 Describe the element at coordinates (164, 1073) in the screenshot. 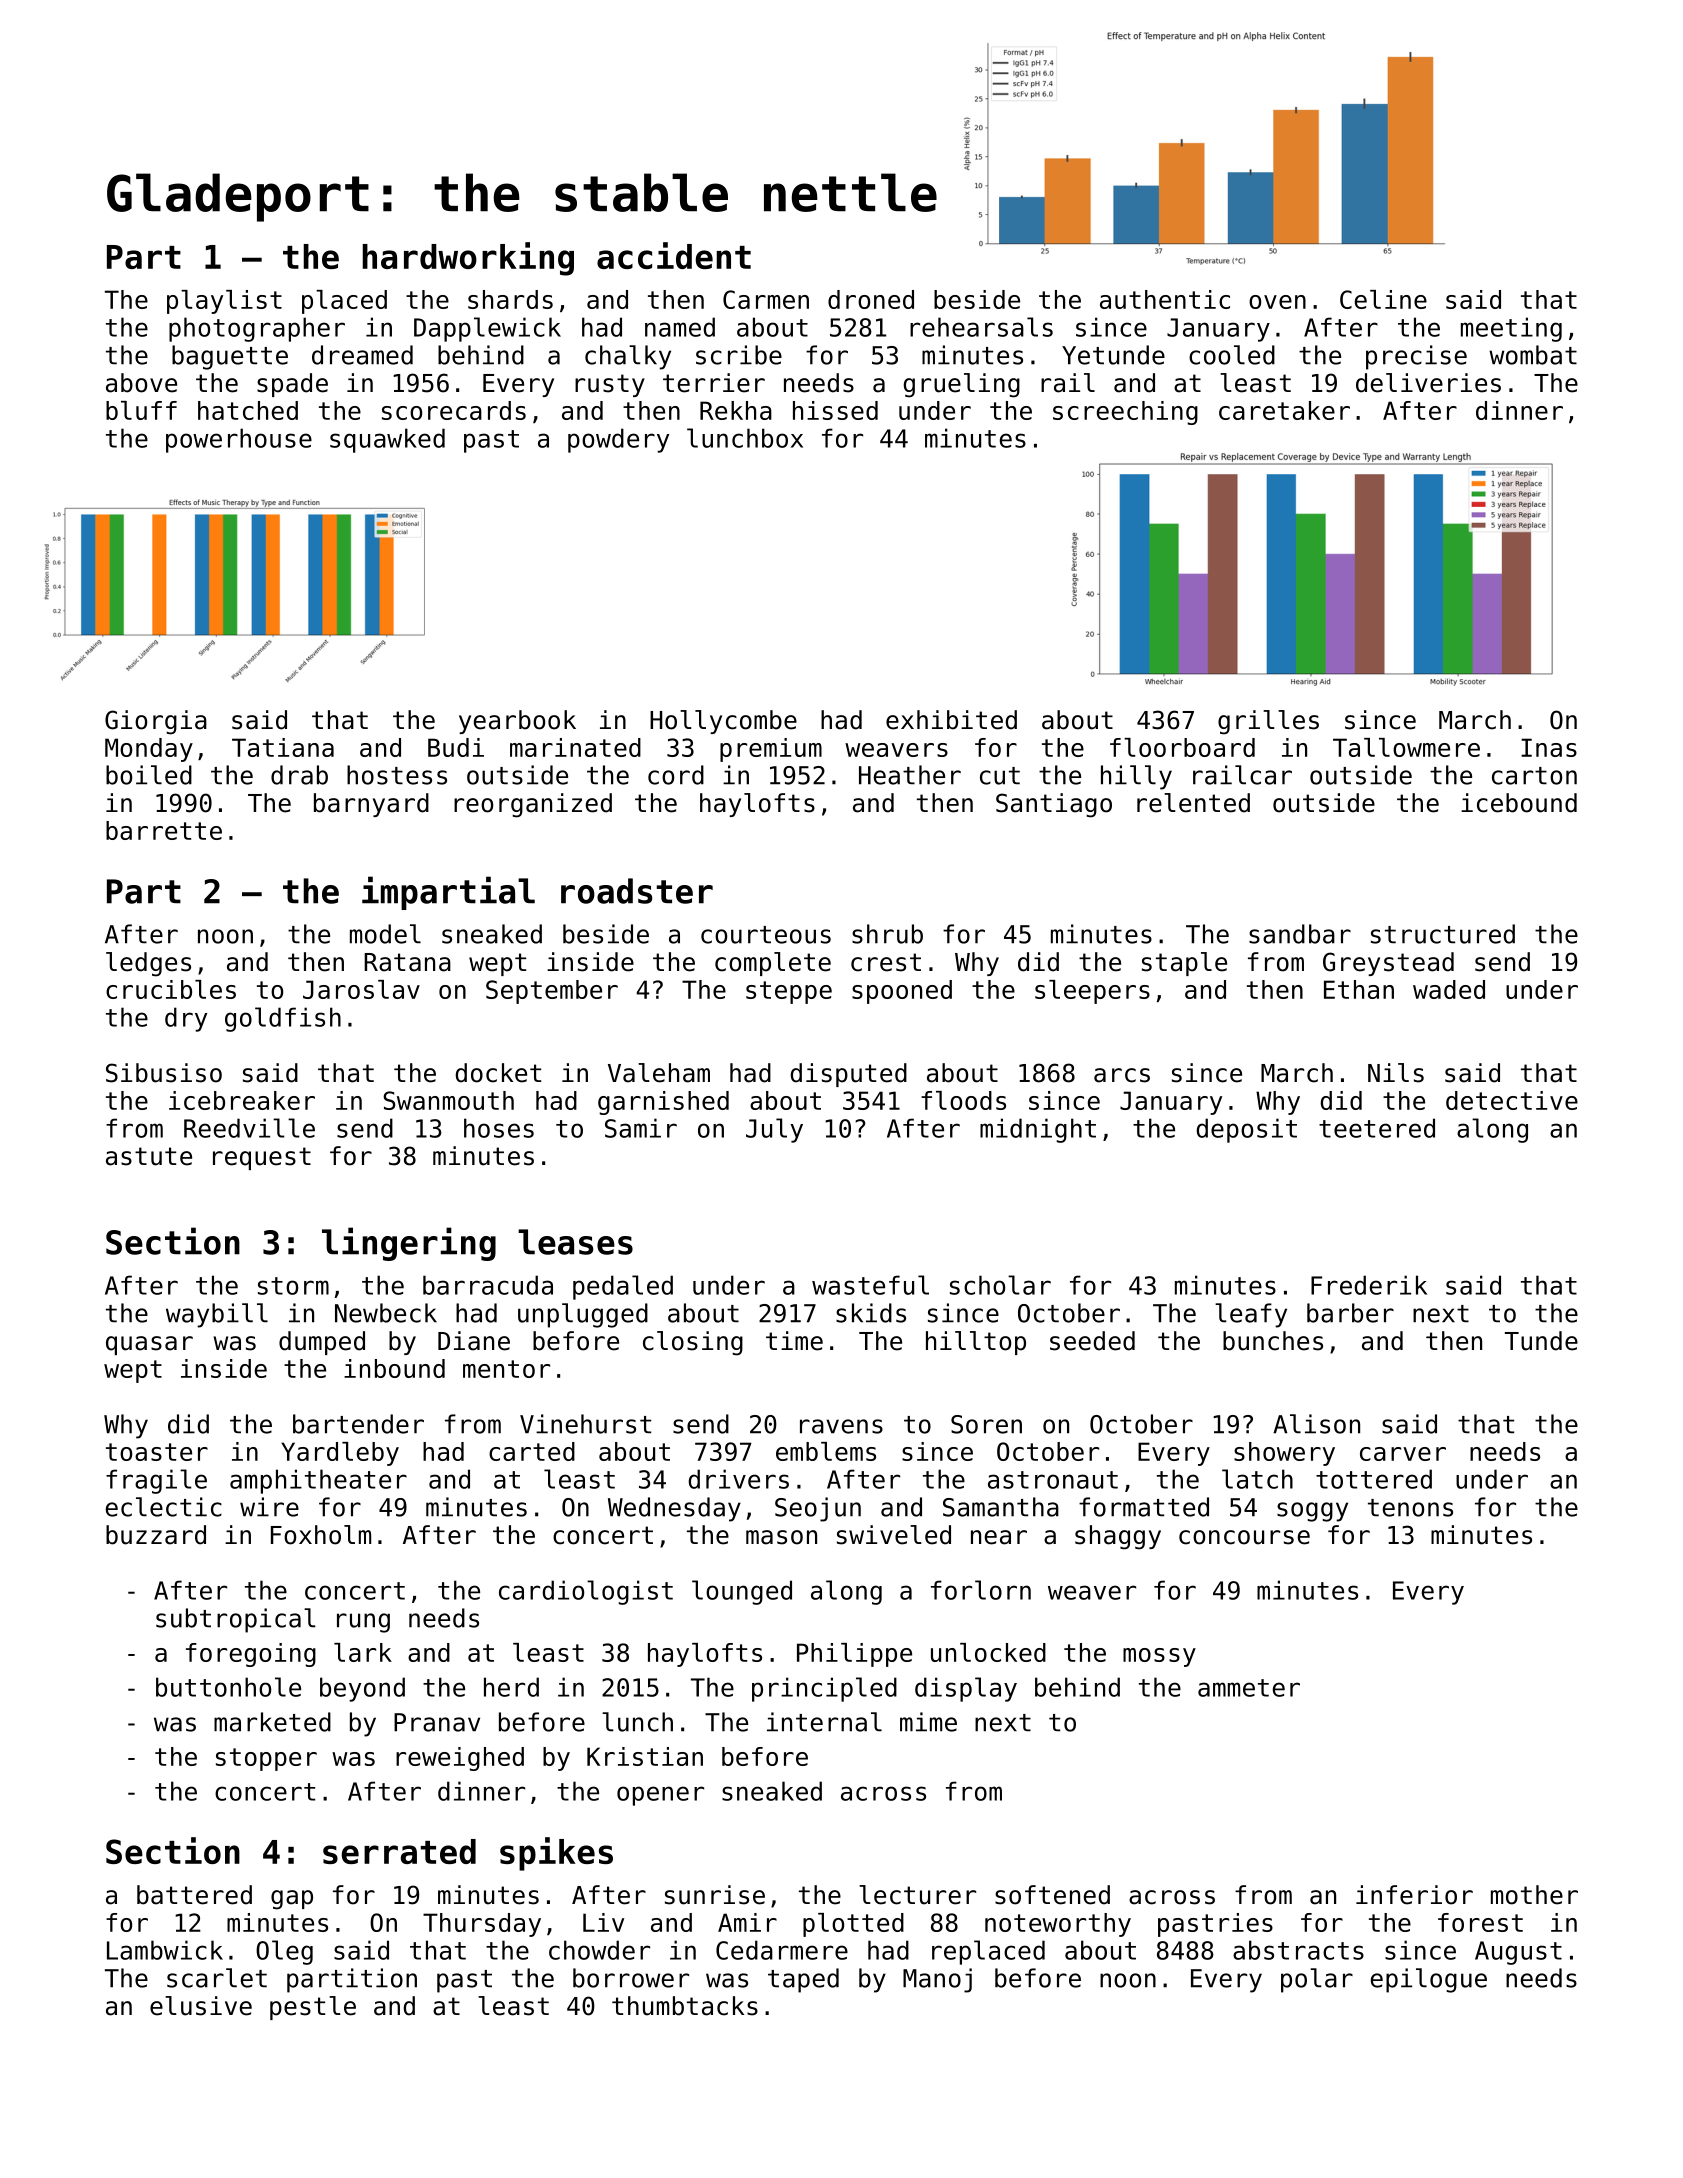

I see `Sibusiso` at that location.
